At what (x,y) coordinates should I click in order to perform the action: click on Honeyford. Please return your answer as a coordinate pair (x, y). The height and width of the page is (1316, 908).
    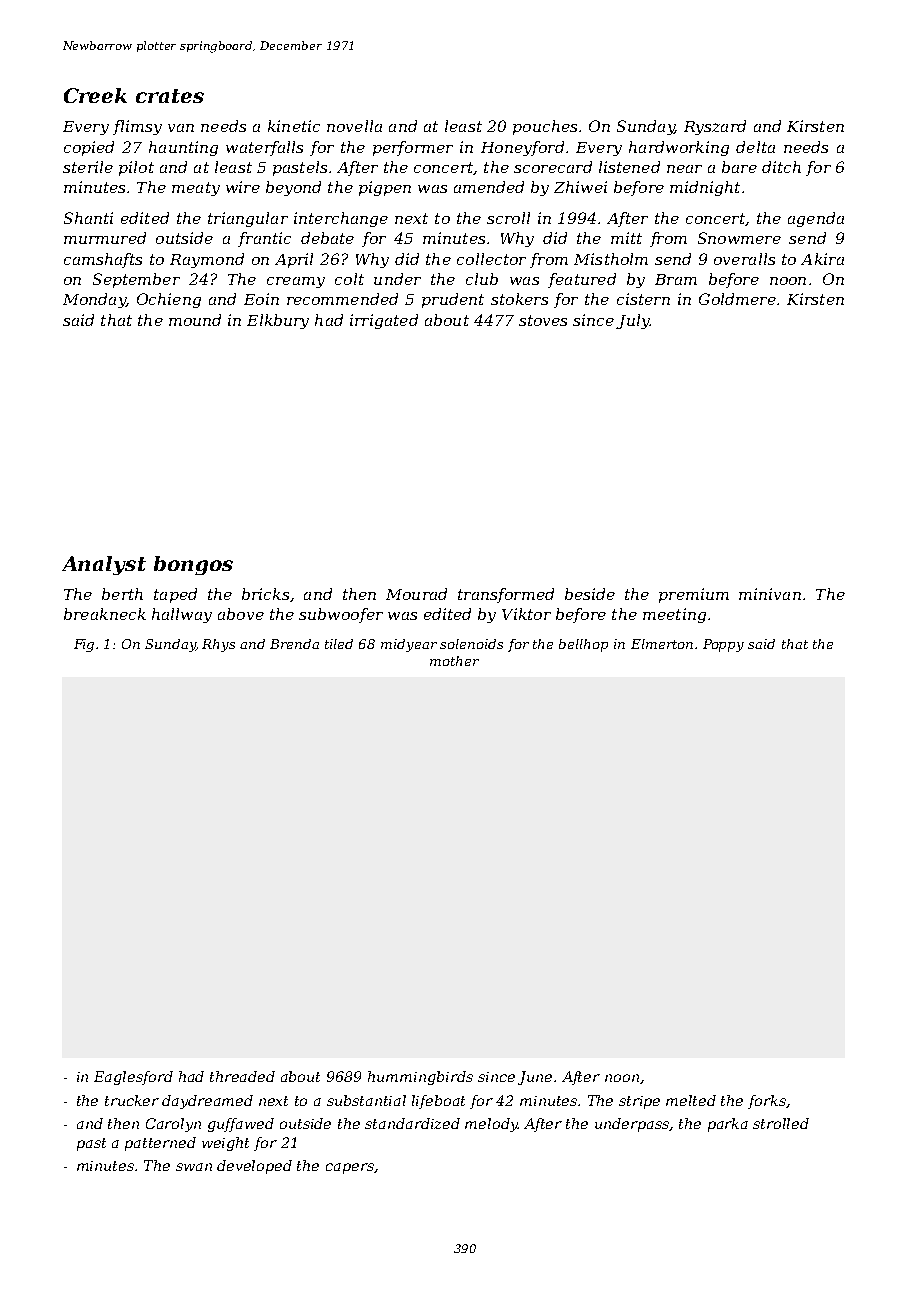
    Looking at the image, I should click on (522, 148).
